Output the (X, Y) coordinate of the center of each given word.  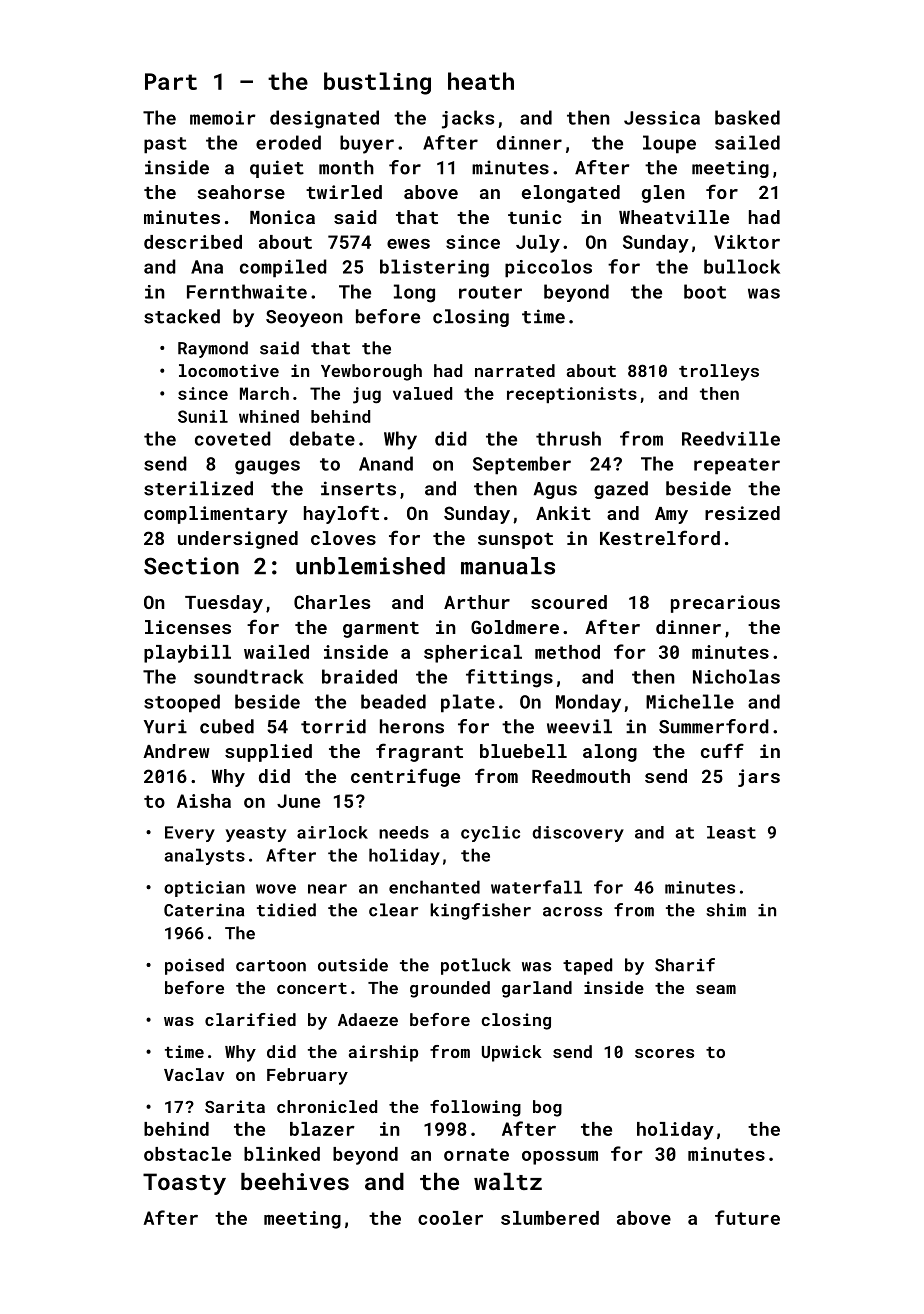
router (490, 292)
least (731, 832)
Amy (671, 515)
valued (422, 393)
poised (194, 966)
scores (664, 1053)
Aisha (204, 801)
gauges (267, 467)
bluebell (523, 751)
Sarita (235, 1106)
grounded (450, 989)
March (264, 393)
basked (747, 117)
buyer (367, 144)
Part (171, 81)
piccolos (548, 268)
